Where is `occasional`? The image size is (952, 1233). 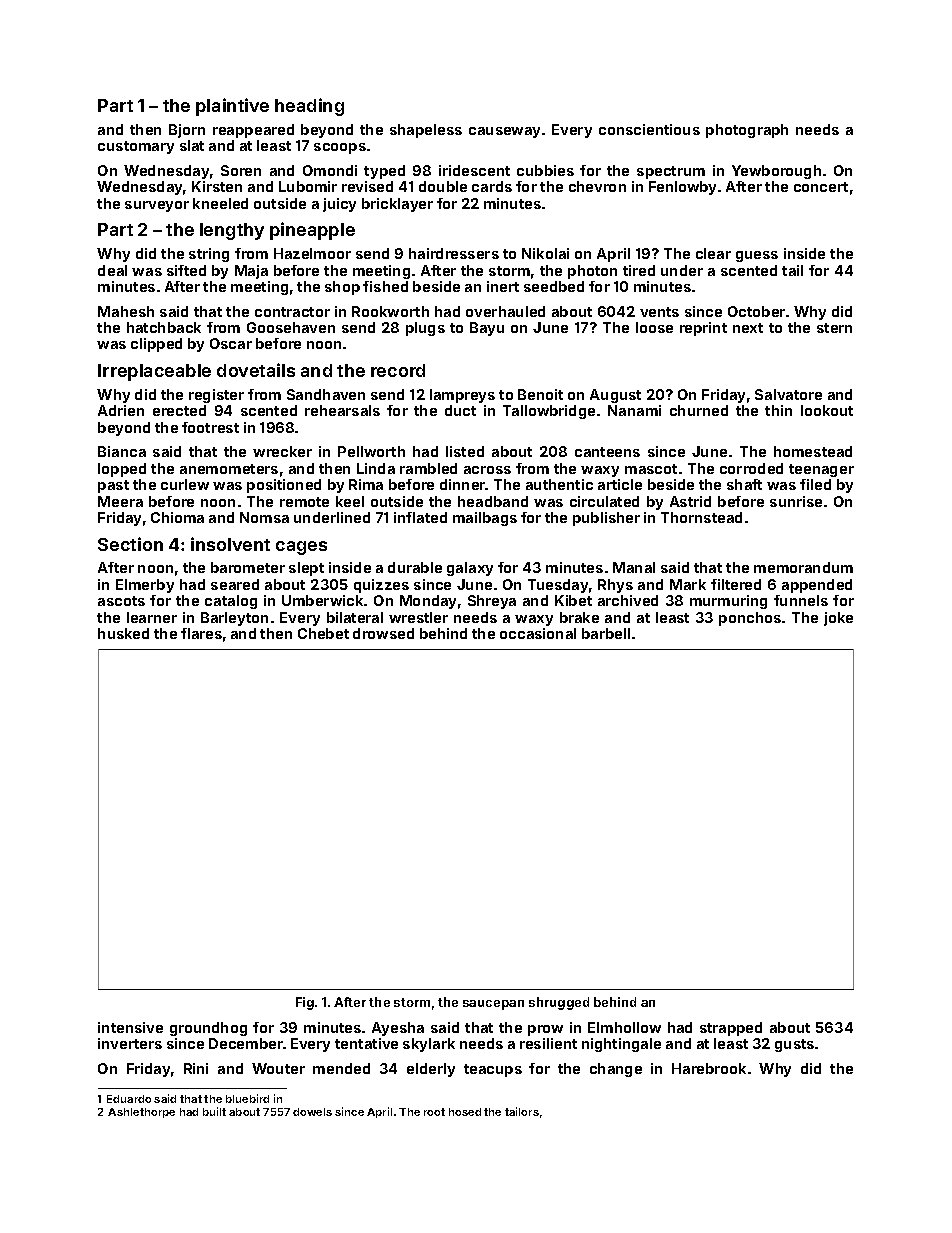
occasional is located at coordinates (538, 633).
